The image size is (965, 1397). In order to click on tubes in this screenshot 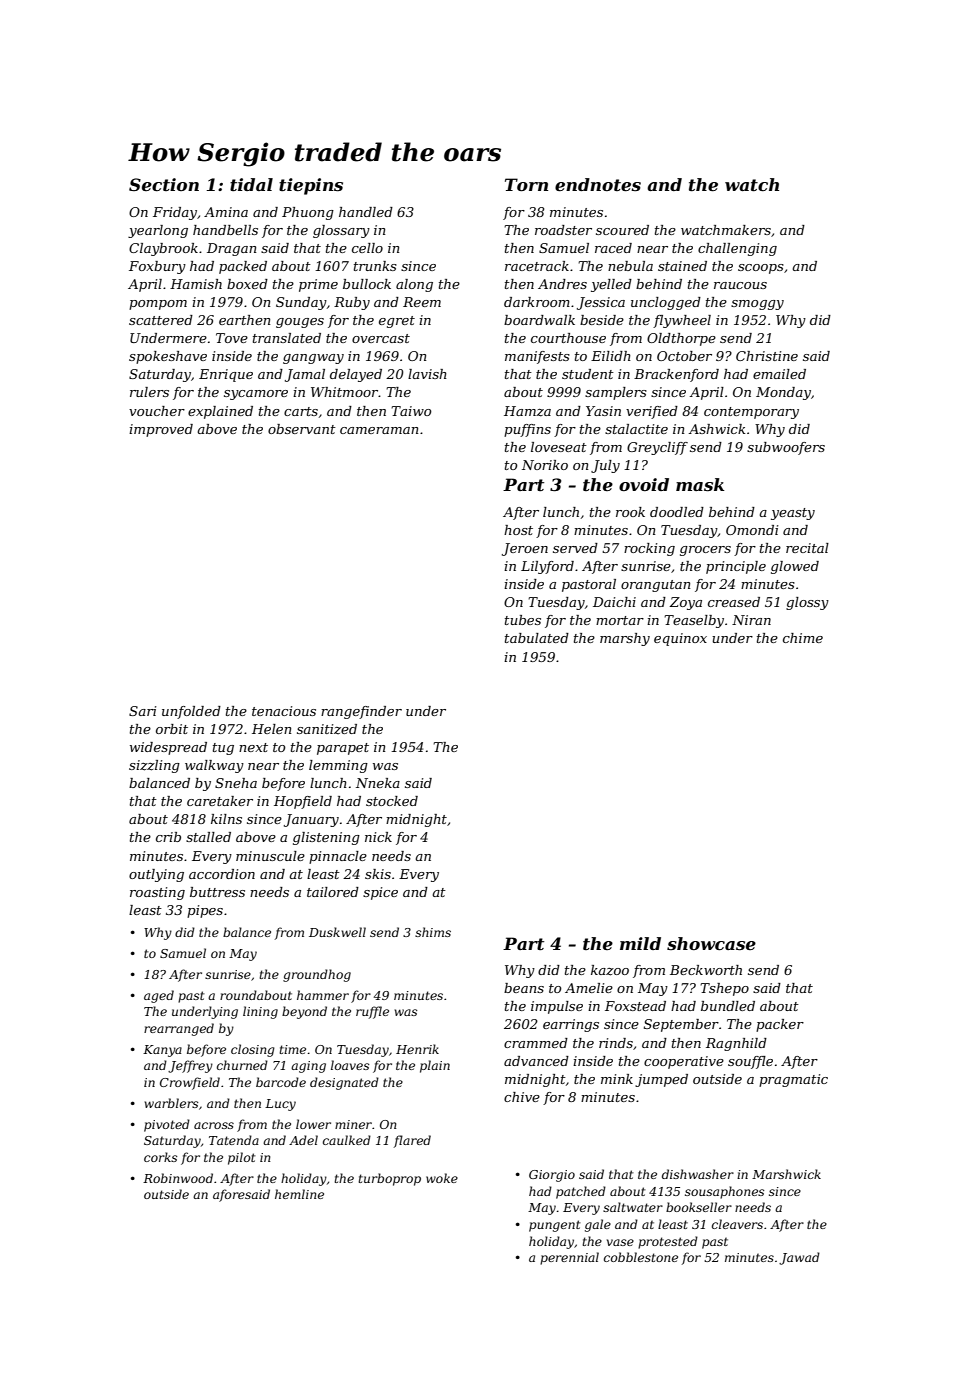, I will do `click(523, 620)`.
